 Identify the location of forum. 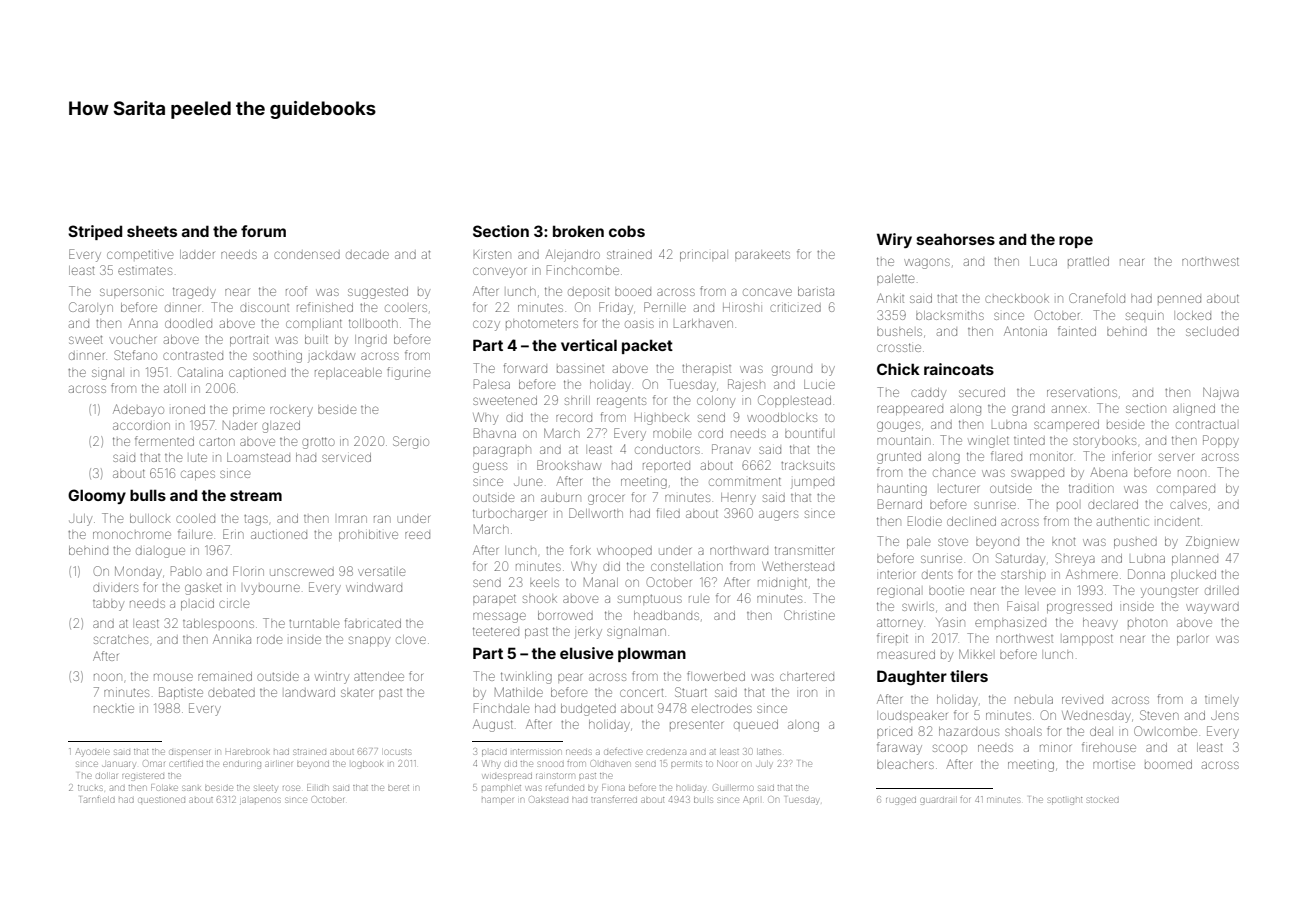
(263, 231).
